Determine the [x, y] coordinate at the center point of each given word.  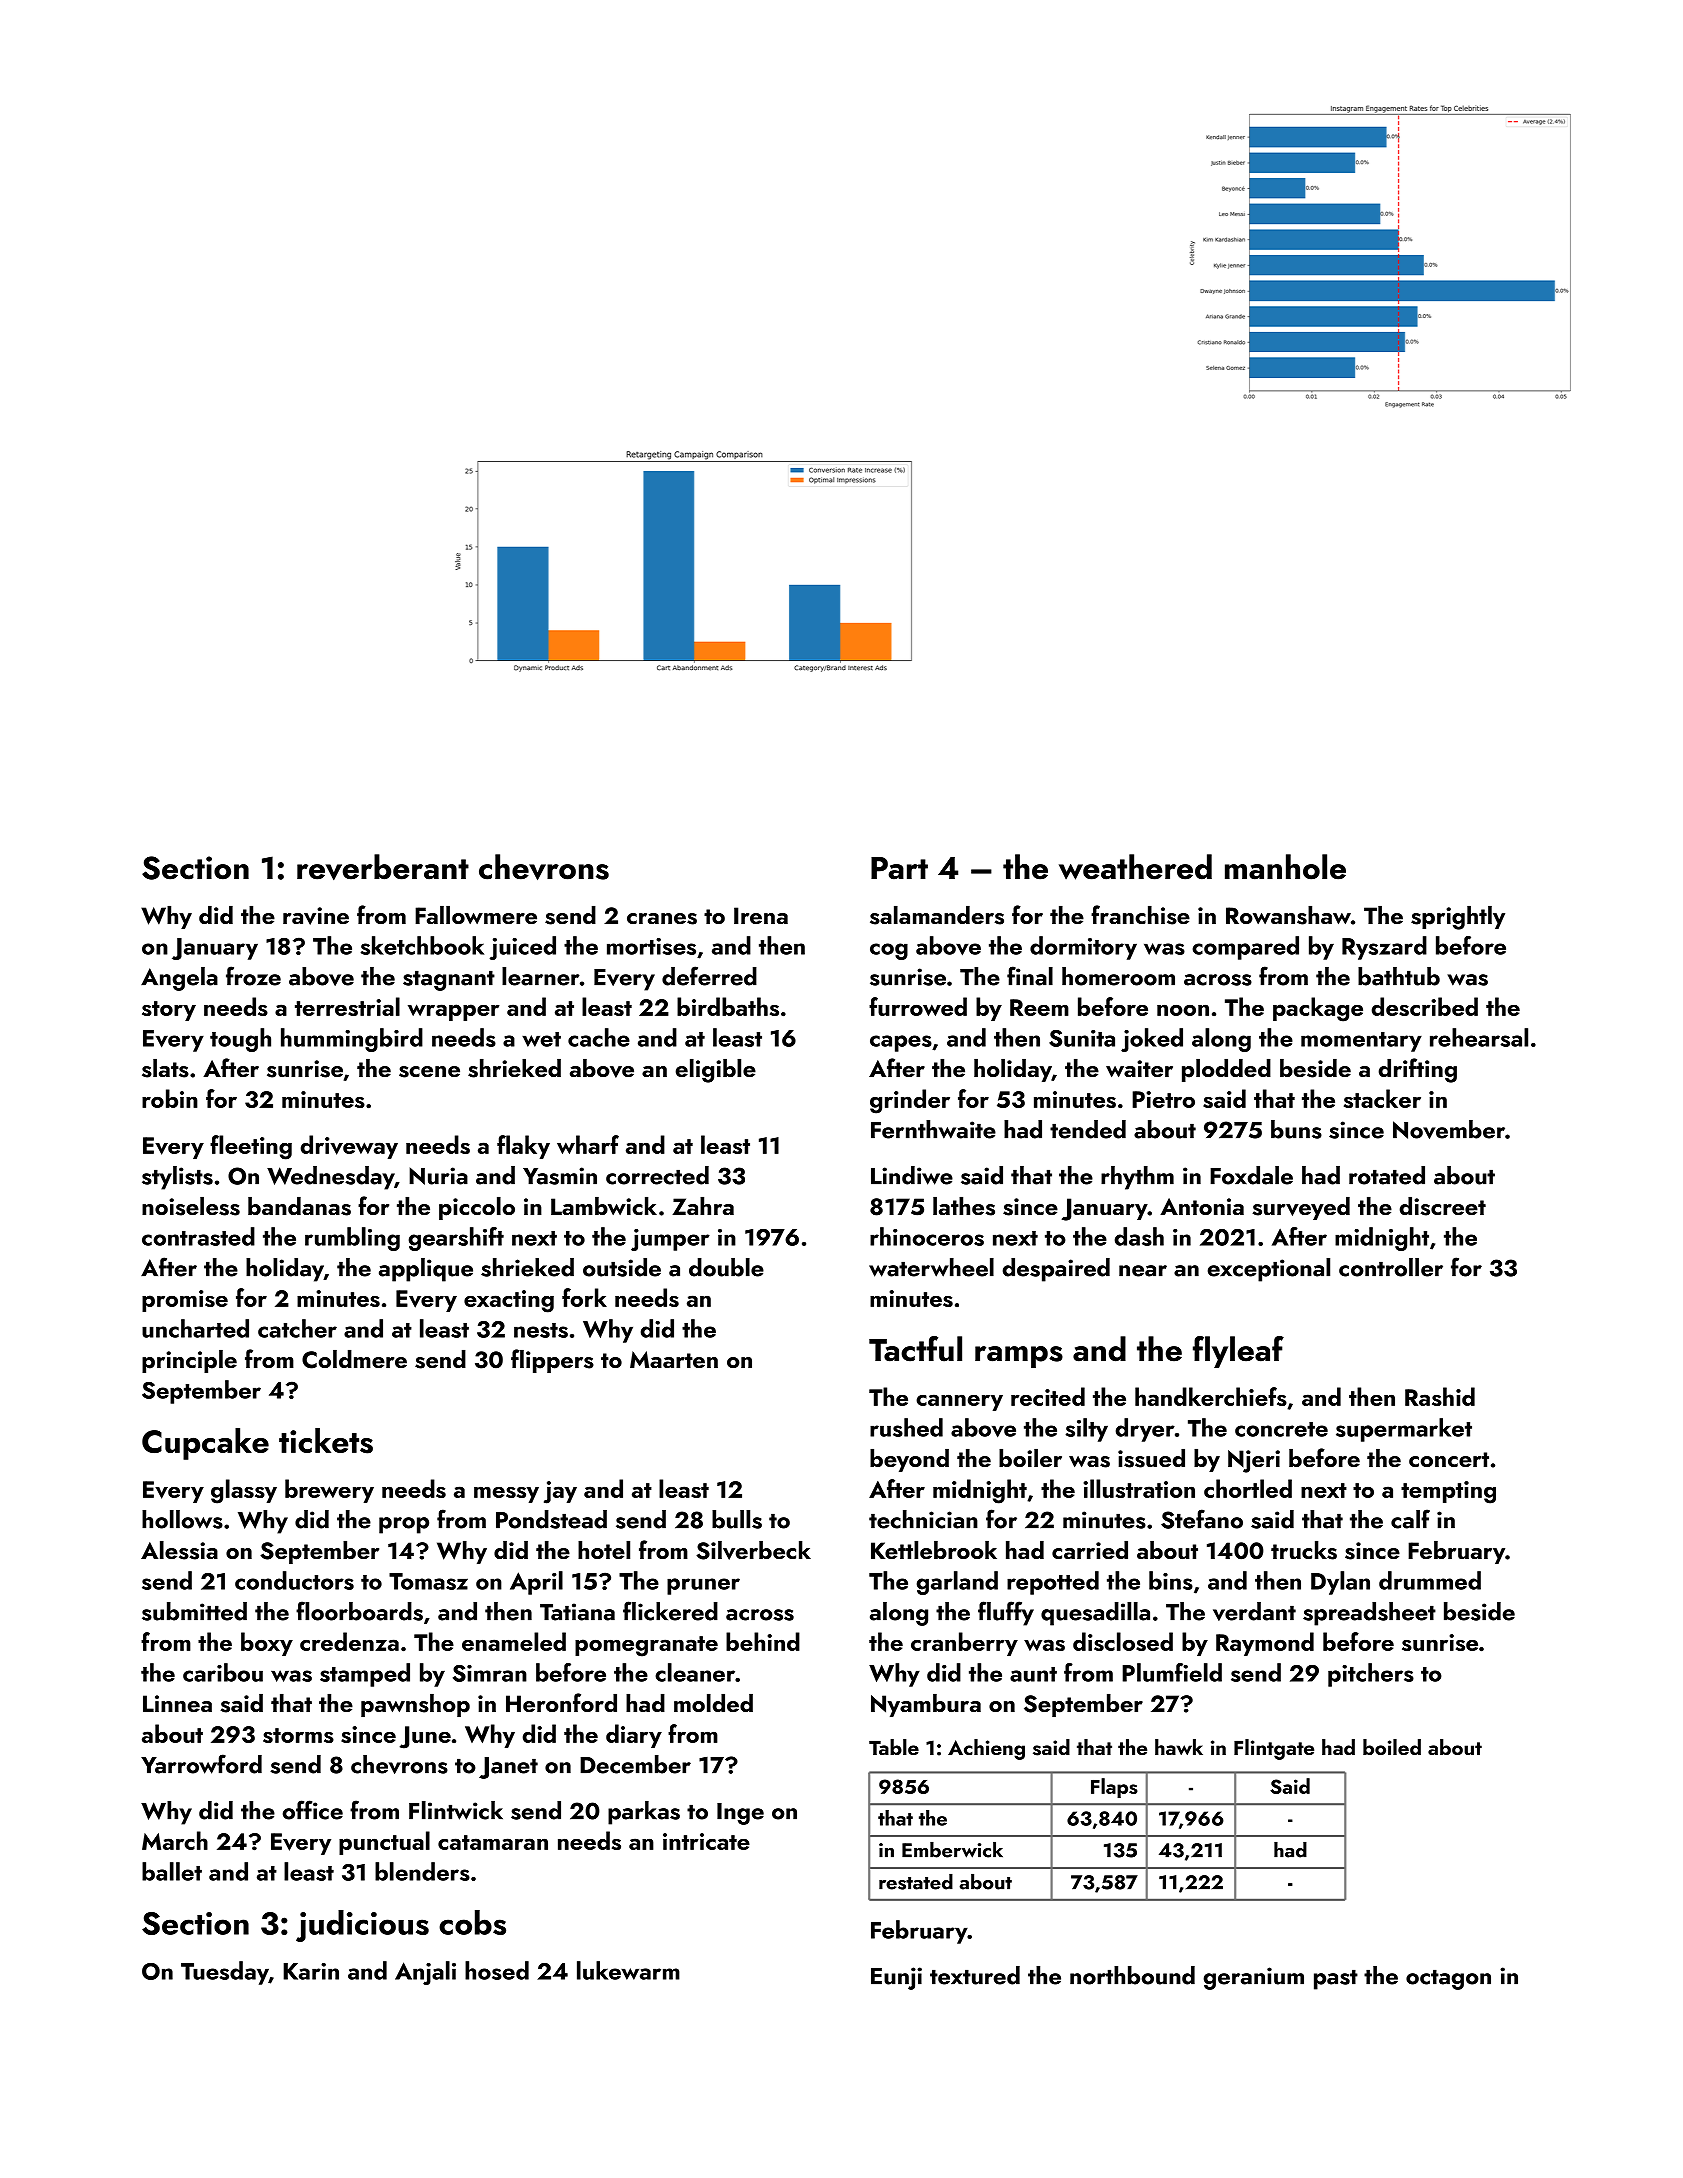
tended [1088, 1129]
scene [429, 1072]
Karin [311, 1971]
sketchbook [422, 945]
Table [894, 1747]
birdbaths [728, 1006]
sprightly [1458, 918]
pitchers [1371, 1675]
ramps [1019, 1357]
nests [541, 1330]
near [1143, 1271]
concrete [1281, 1429]
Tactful [915, 1349]
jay [560, 1492]
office [313, 1810]
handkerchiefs [1211, 1396]
